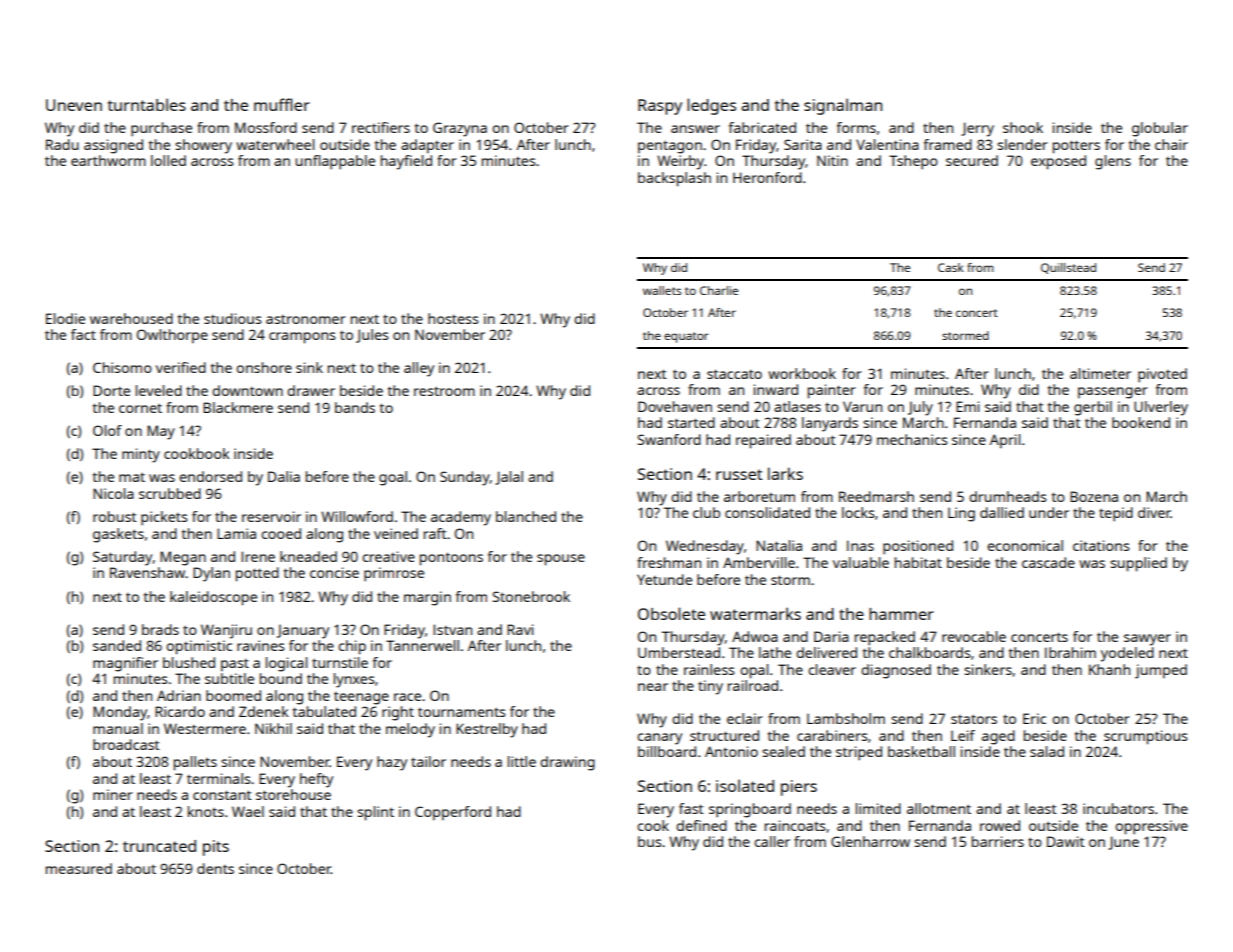 This document has width=1233, height=952. What do you see at coordinates (1162, 375) in the document?
I see `pivoted` at bounding box center [1162, 375].
